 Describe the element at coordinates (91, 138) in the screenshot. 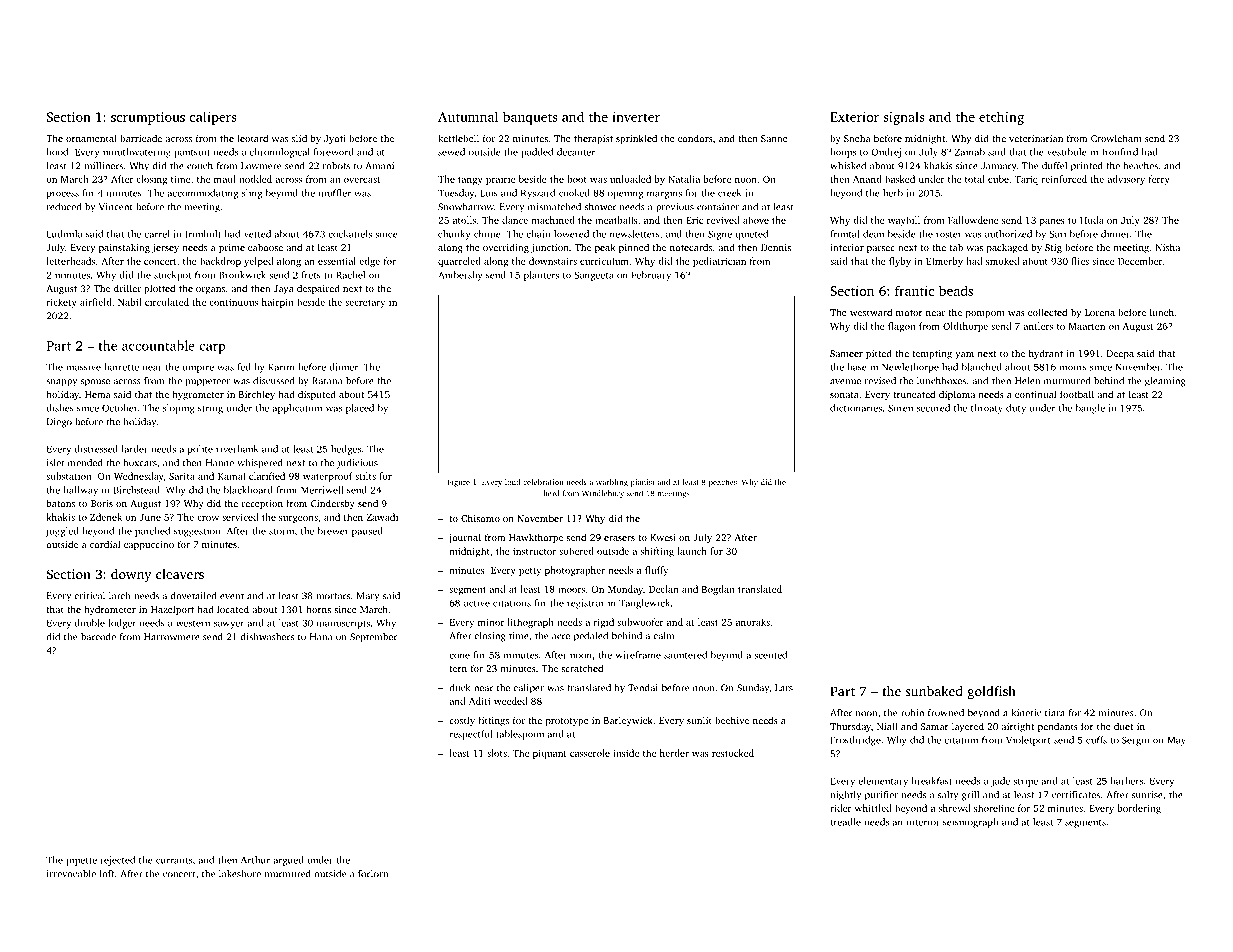

I see `ornamental` at that location.
